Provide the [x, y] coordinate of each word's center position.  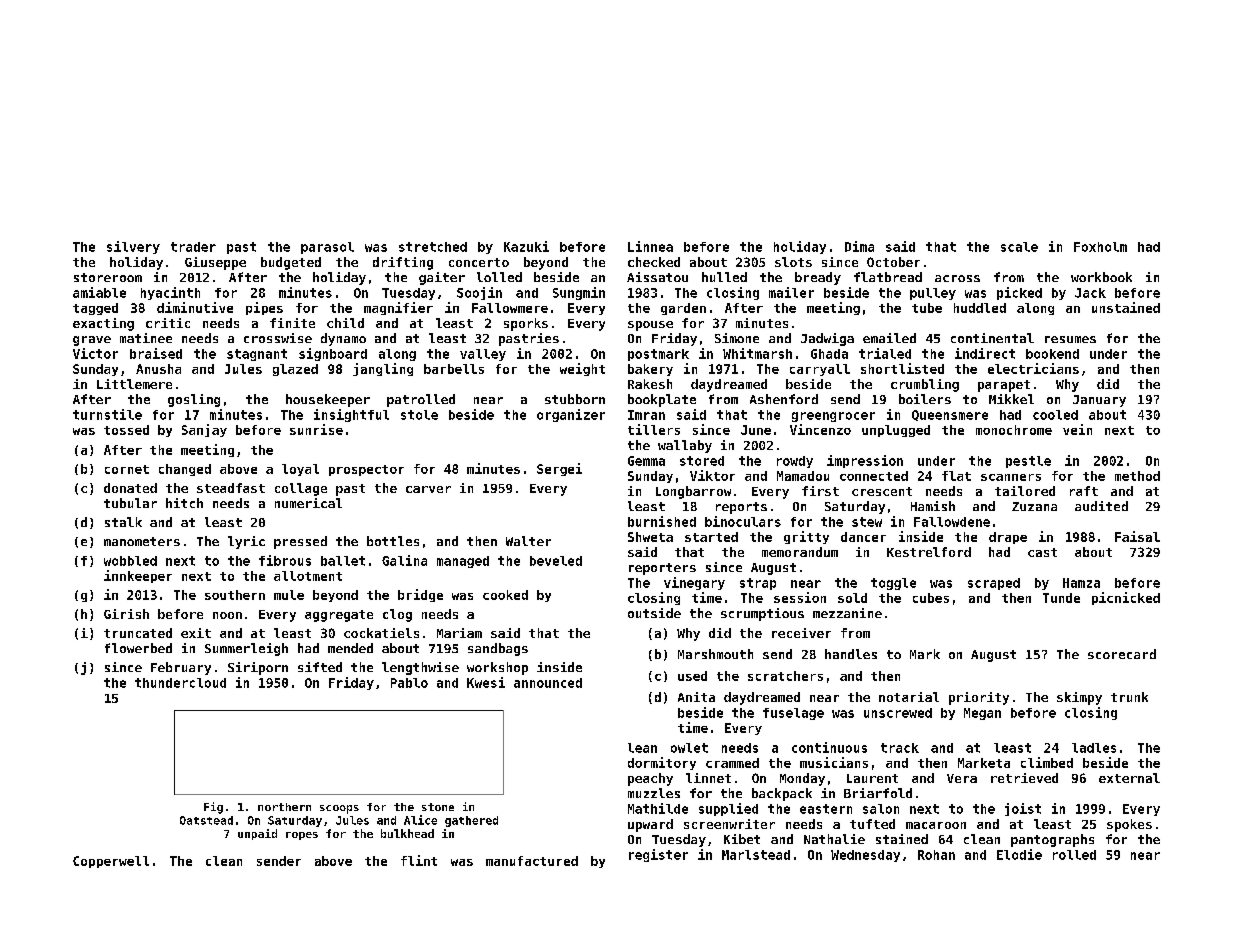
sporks [526, 324]
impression [865, 461]
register [658, 855]
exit [196, 633]
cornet [127, 469]
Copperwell [111, 862]
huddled [980, 308]
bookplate [662, 400]
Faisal [1137, 536]
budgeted [291, 263]
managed [463, 562]
